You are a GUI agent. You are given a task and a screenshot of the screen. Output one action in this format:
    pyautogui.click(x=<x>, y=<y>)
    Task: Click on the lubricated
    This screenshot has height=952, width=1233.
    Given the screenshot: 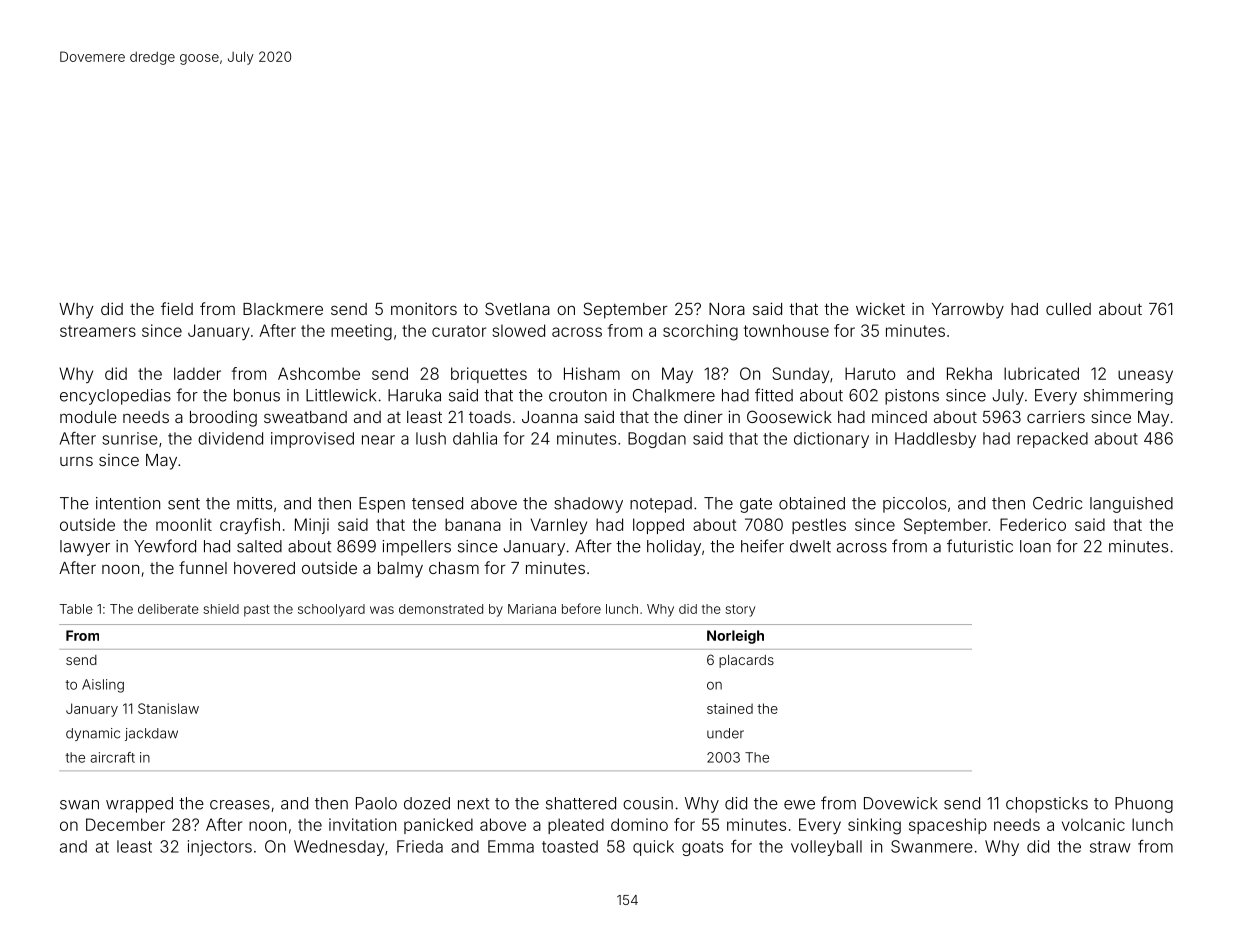 What is the action you would take?
    pyautogui.click(x=1041, y=373)
